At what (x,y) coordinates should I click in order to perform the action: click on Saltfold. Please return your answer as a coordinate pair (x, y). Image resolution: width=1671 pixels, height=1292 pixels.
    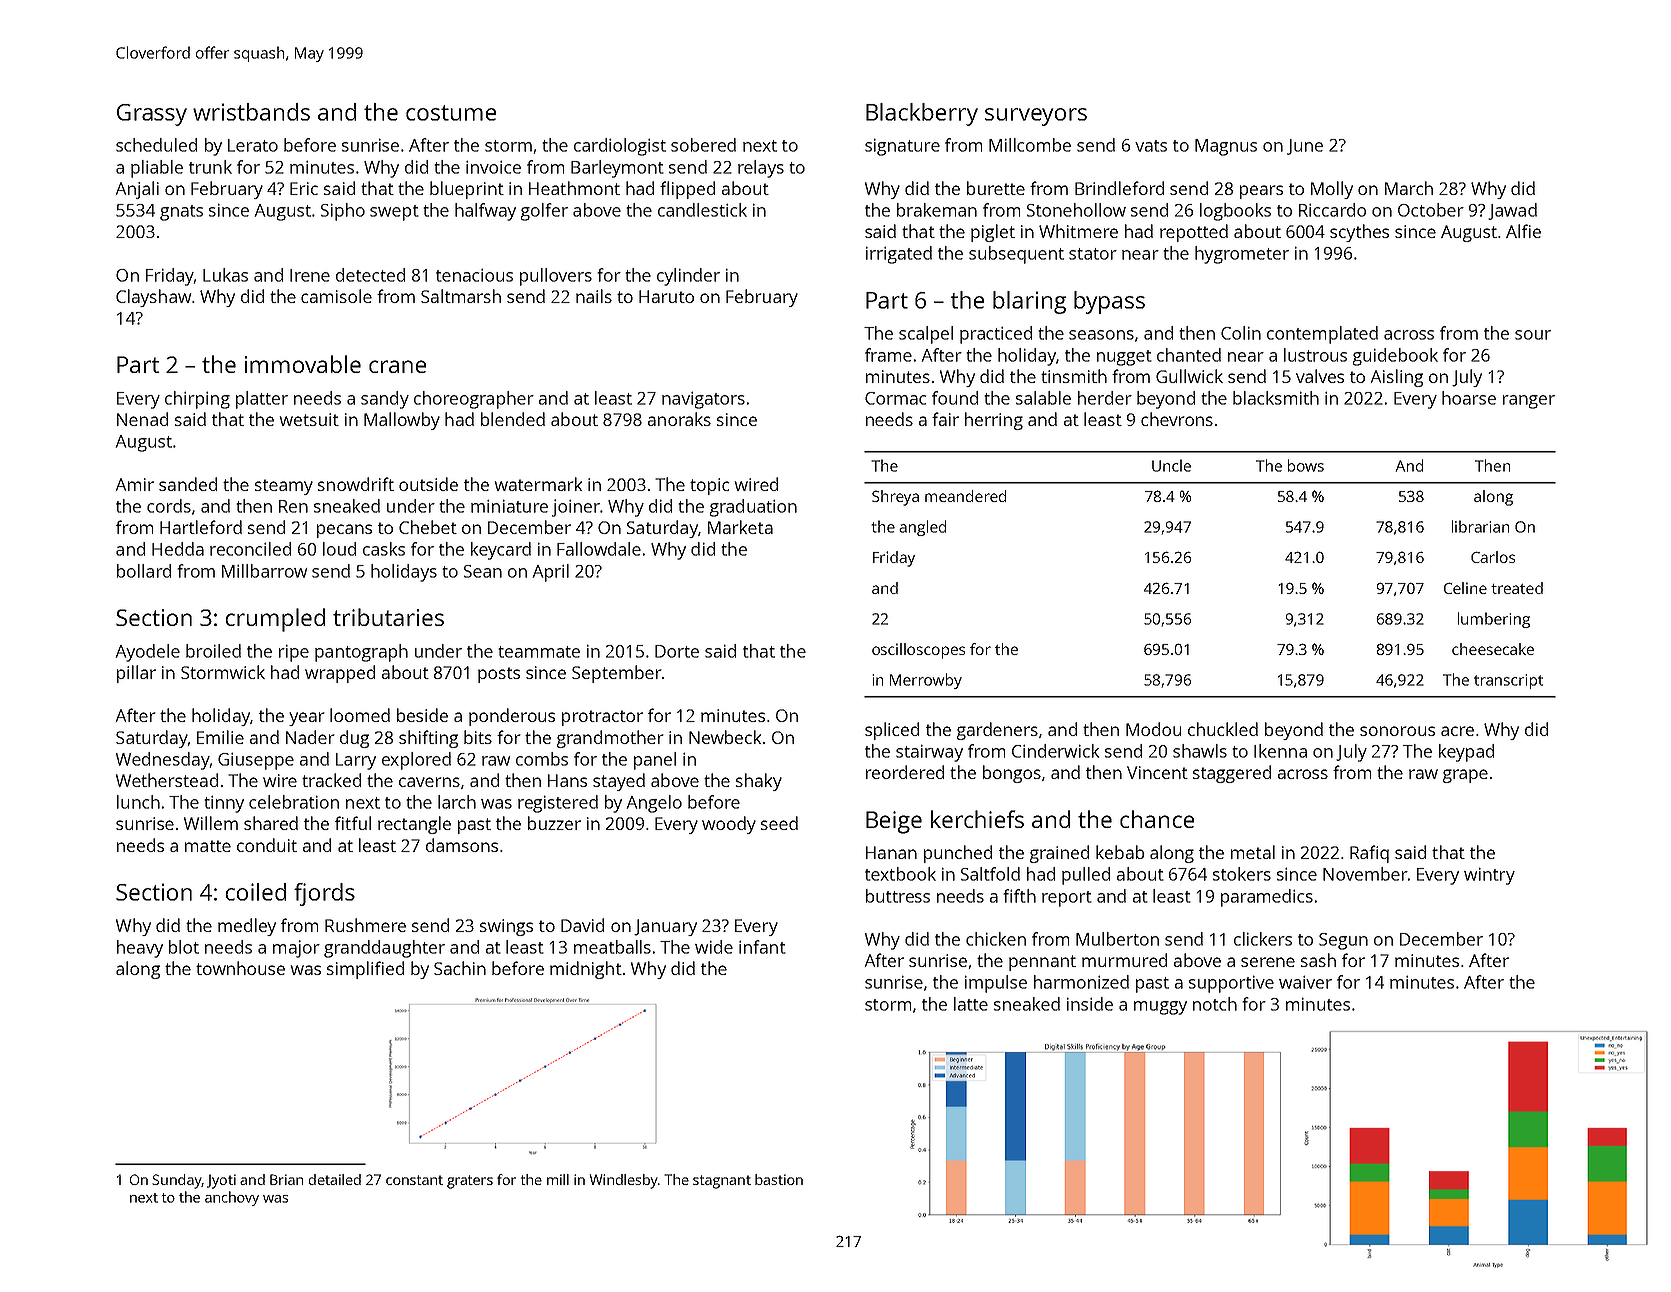
    Looking at the image, I should click on (990, 874).
